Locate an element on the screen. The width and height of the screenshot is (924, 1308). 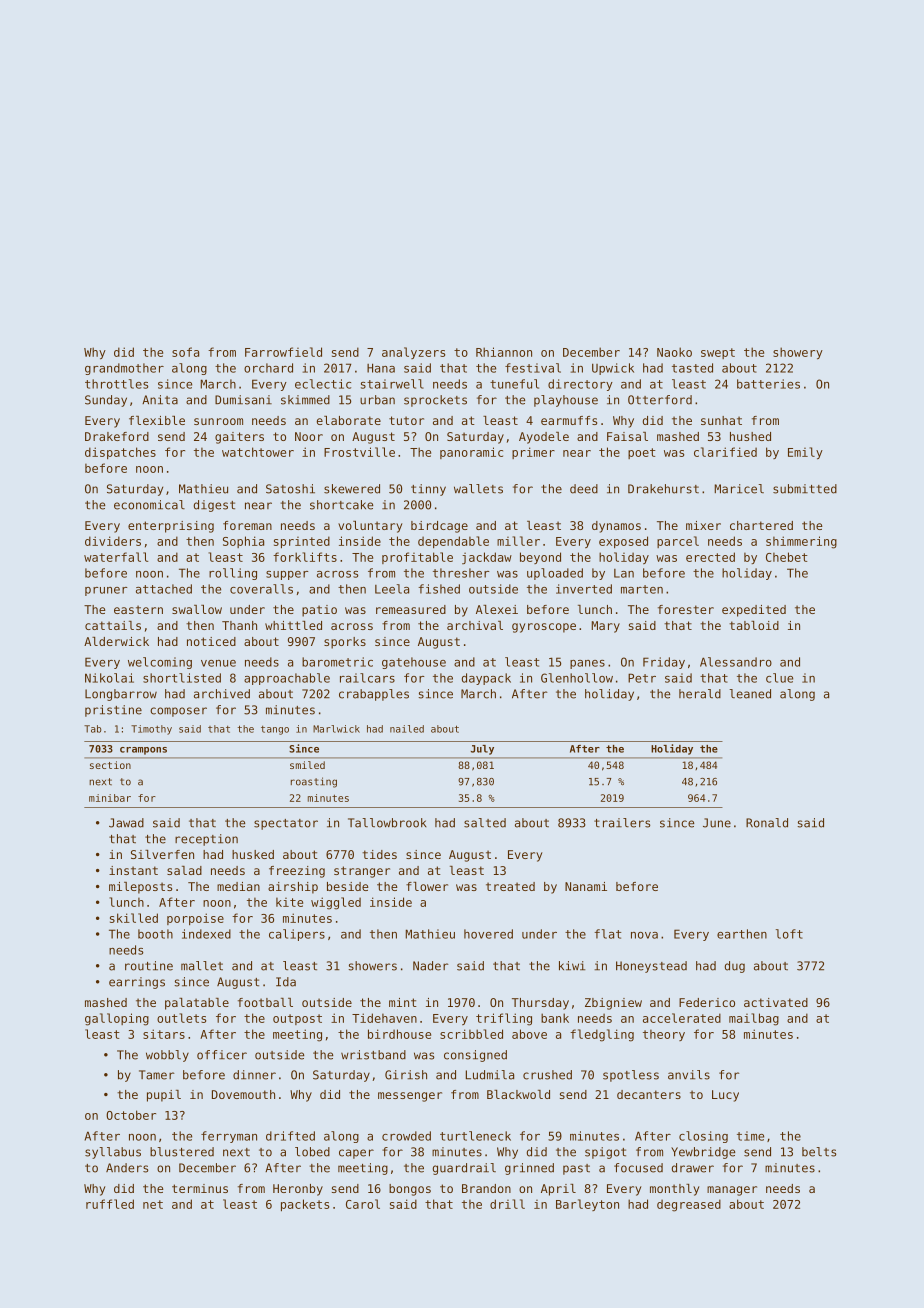
Alessandro is located at coordinates (736, 662).
